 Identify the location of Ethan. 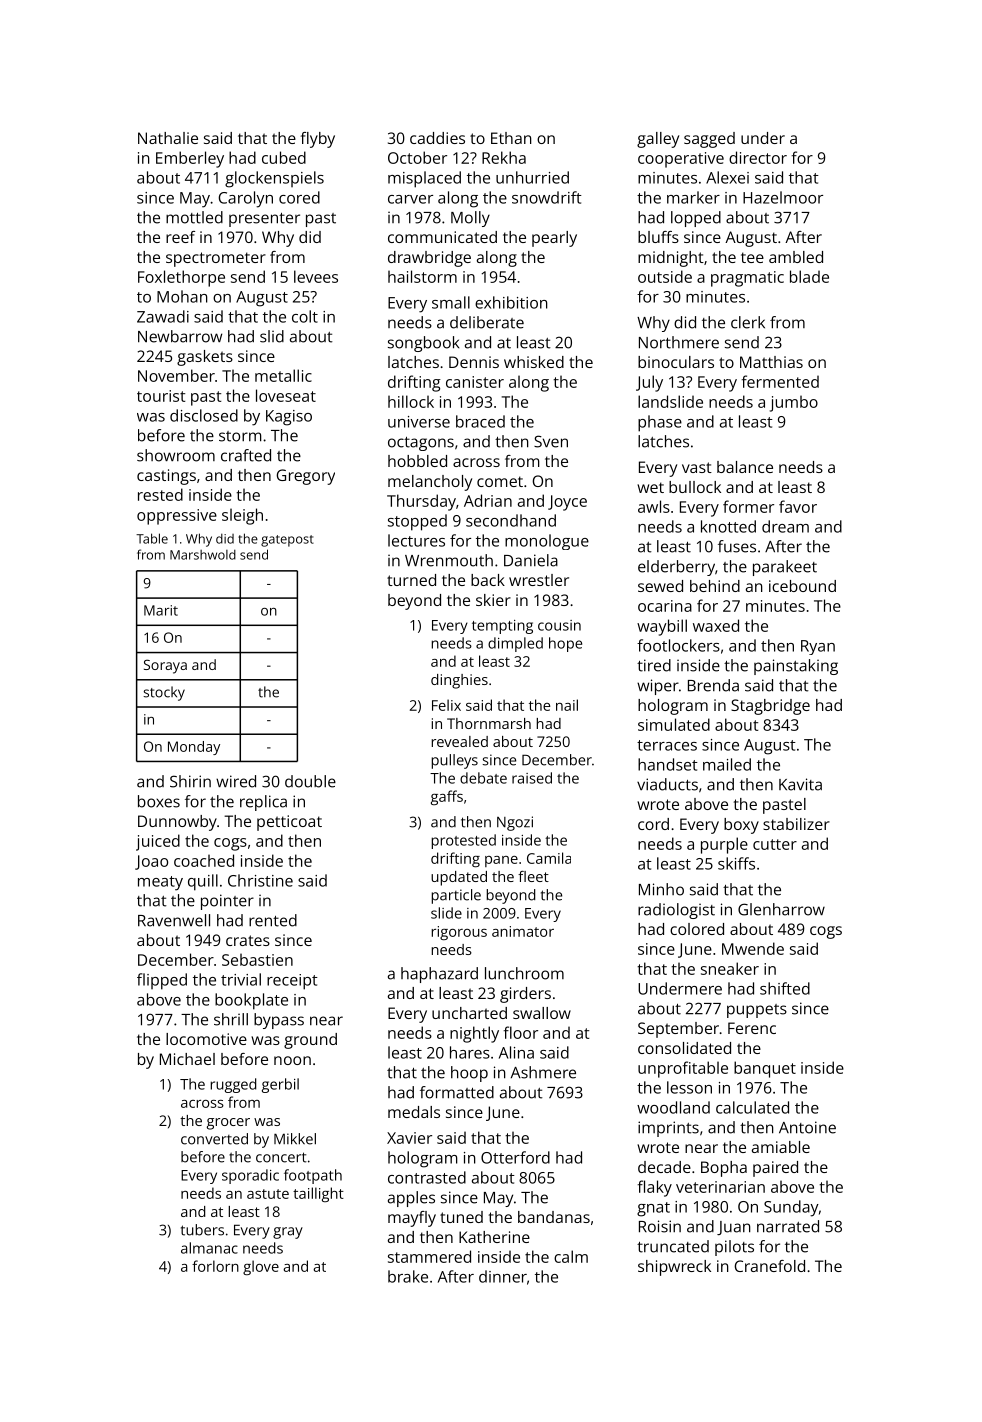
(511, 138).
